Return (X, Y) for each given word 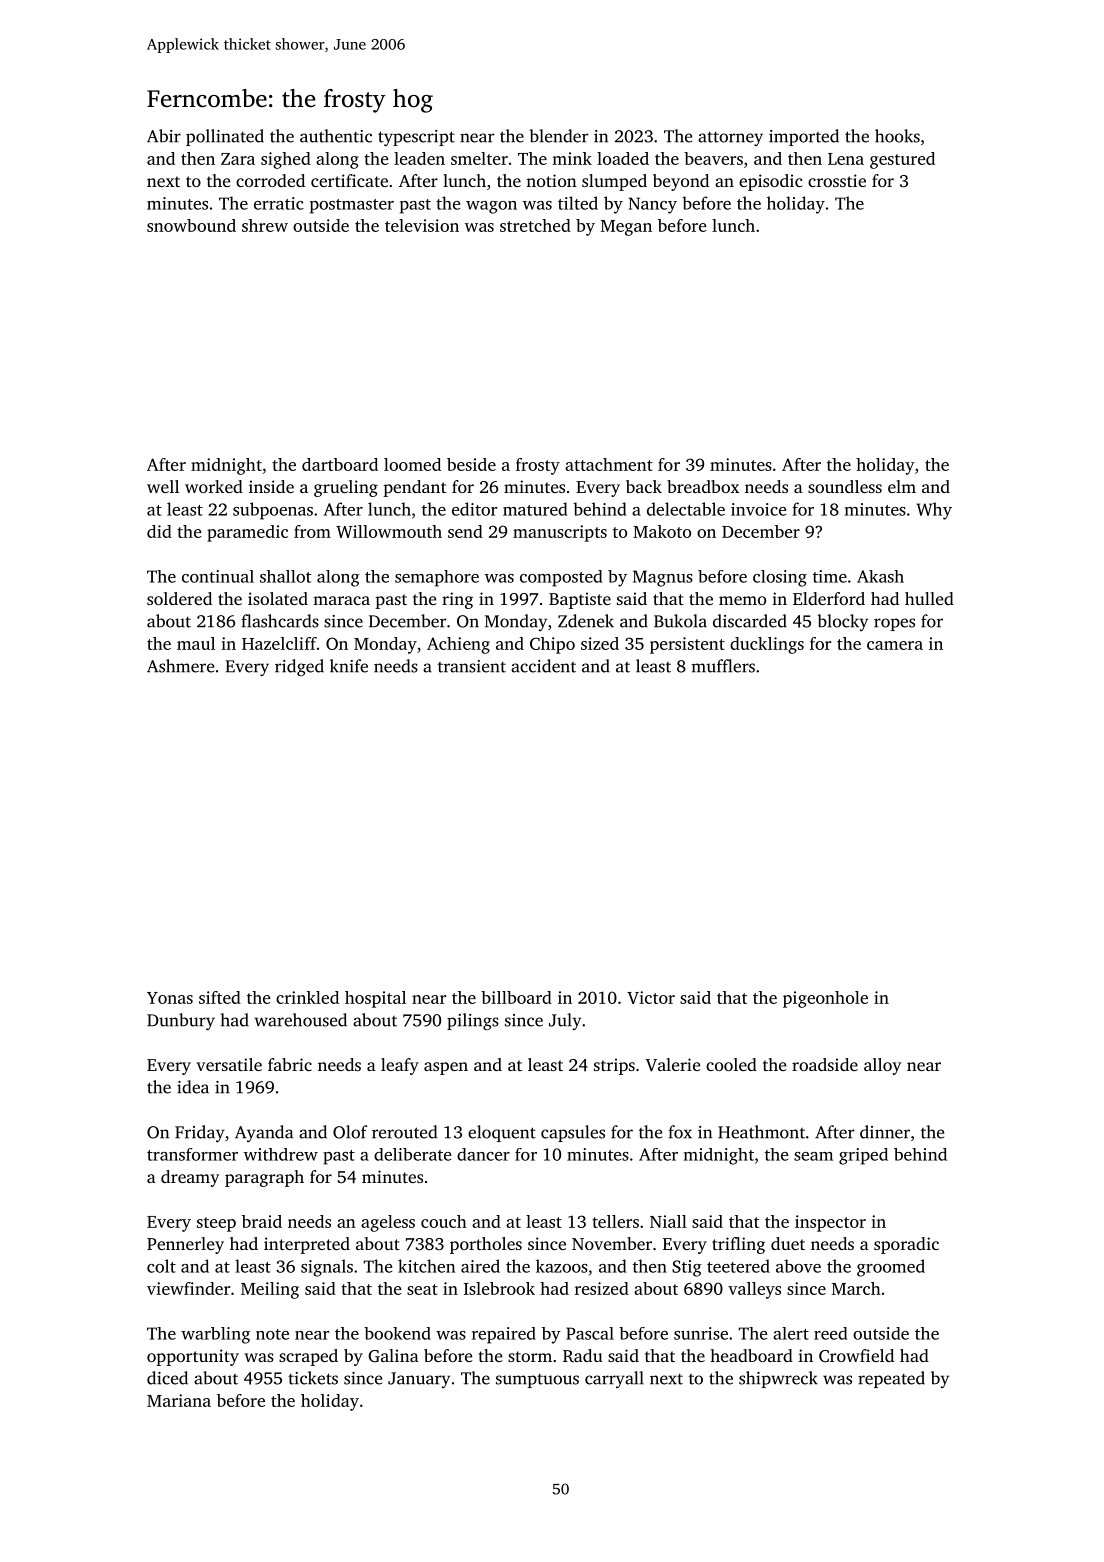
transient (472, 666)
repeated (891, 1379)
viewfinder (188, 1288)
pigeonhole (825, 999)
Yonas (170, 998)
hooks (897, 136)
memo (742, 600)
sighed (286, 160)
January (419, 1380)
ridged (299, 667)
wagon (491, 207)
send (465, 531)
